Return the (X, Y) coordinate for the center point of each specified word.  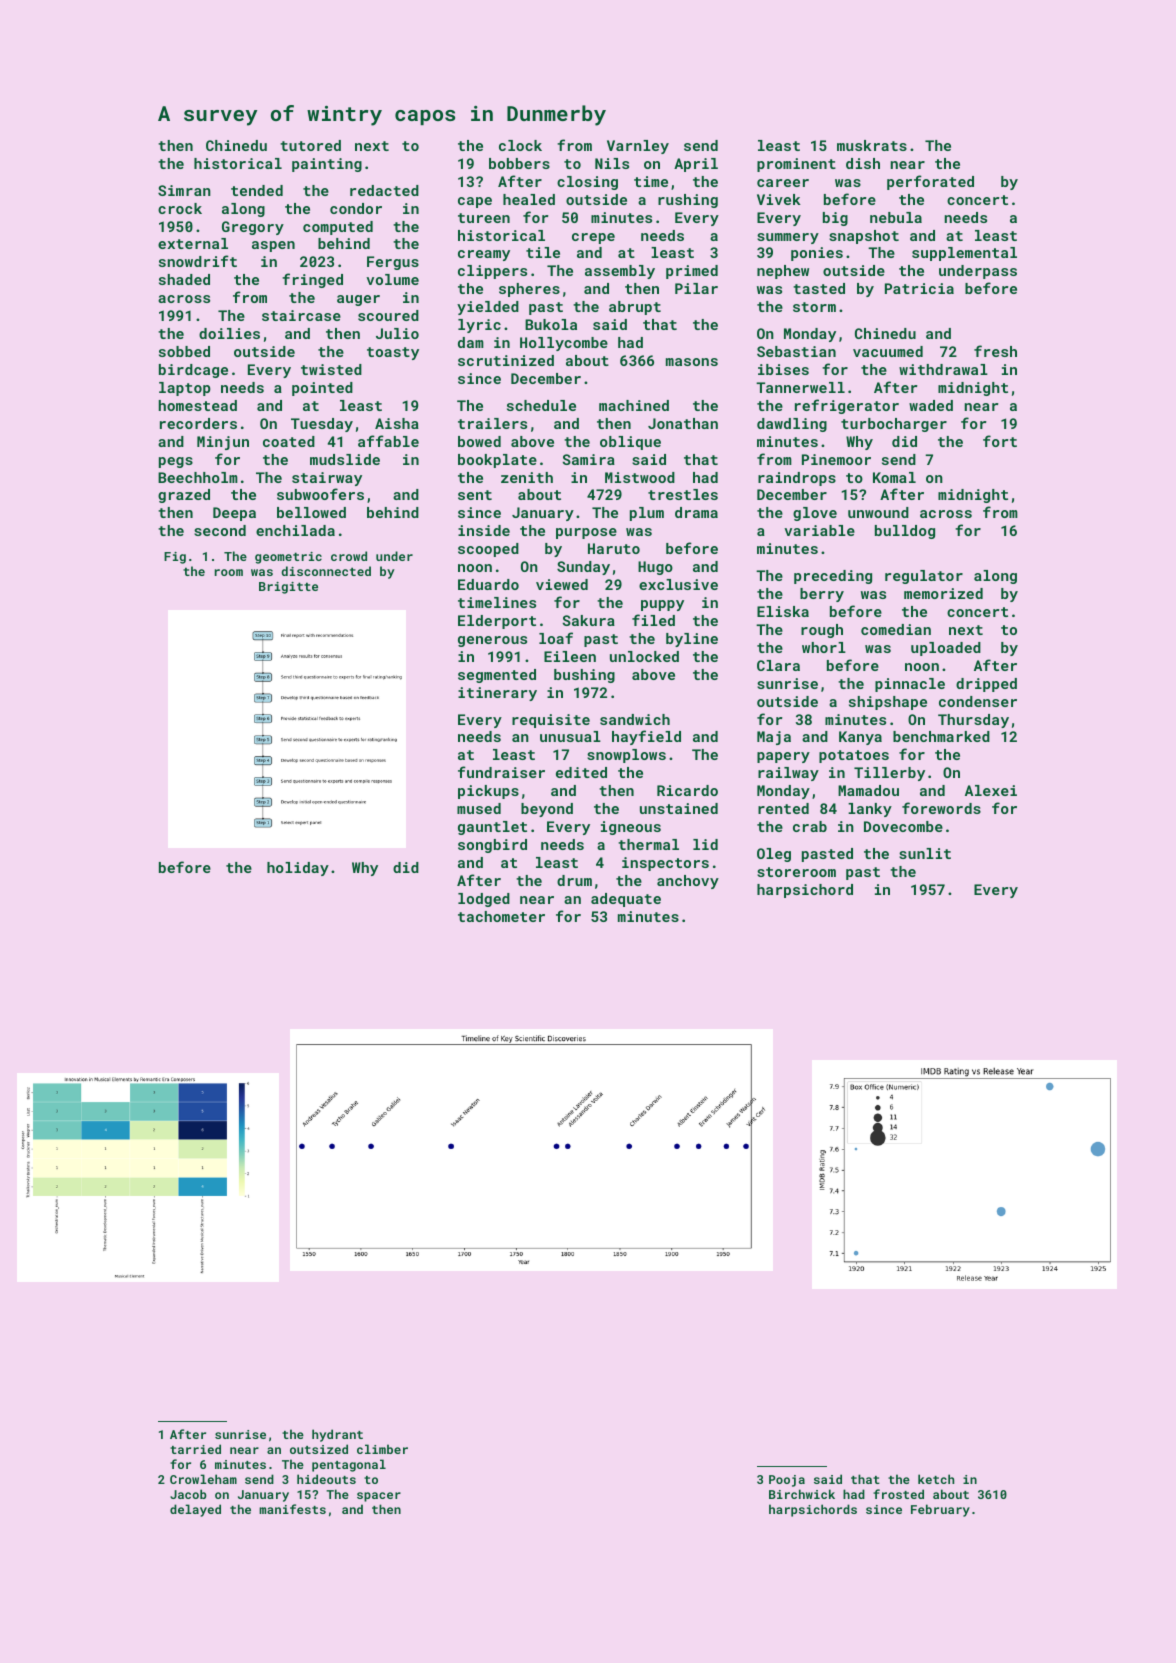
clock (520, 145)
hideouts (326, 1479)
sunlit (925, 853)
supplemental (964, 254)
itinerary (497, 694)
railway (788, 774)
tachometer (501, 916)
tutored (310, 145)
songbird (492, 846)
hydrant (337, 1435)
